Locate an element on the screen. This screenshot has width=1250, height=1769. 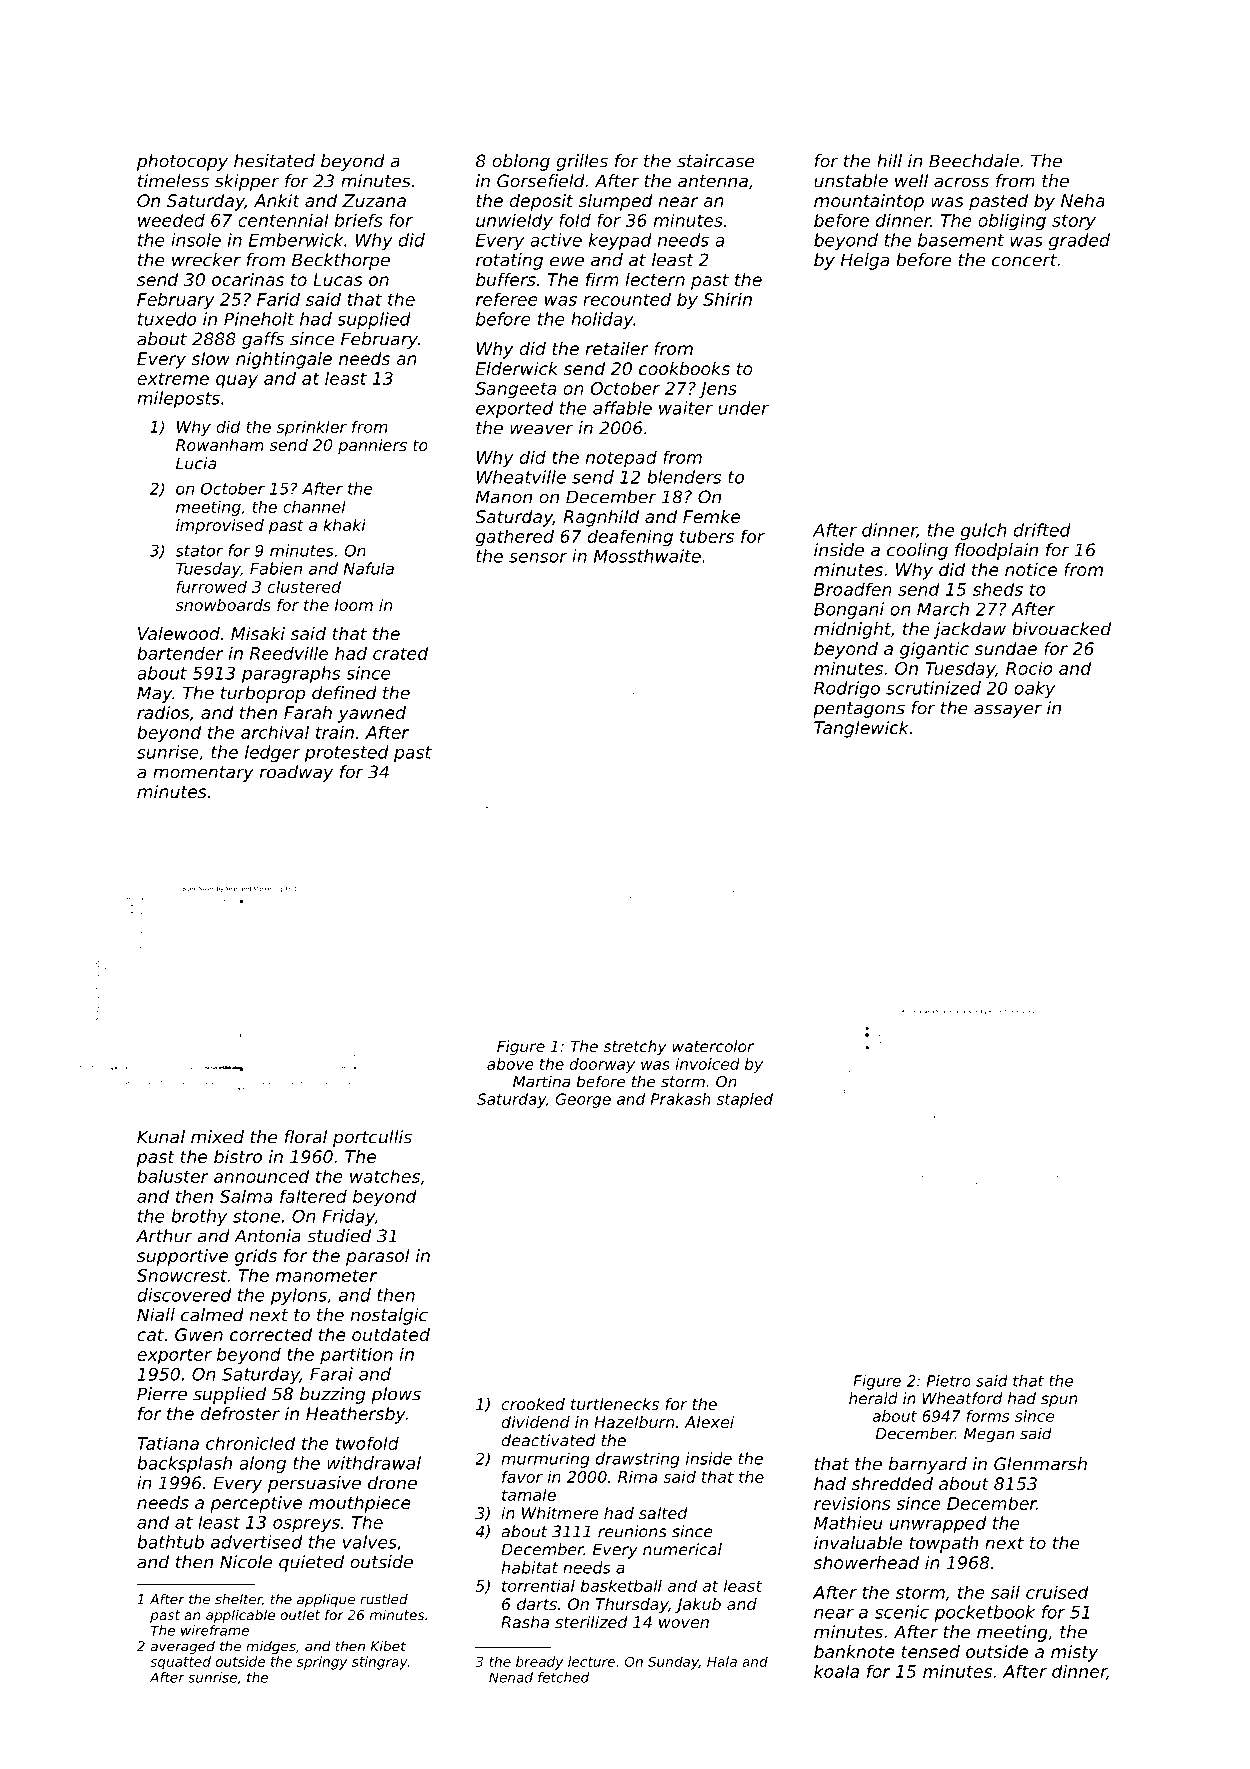
corrected is located at coordinates (271, 1334).
